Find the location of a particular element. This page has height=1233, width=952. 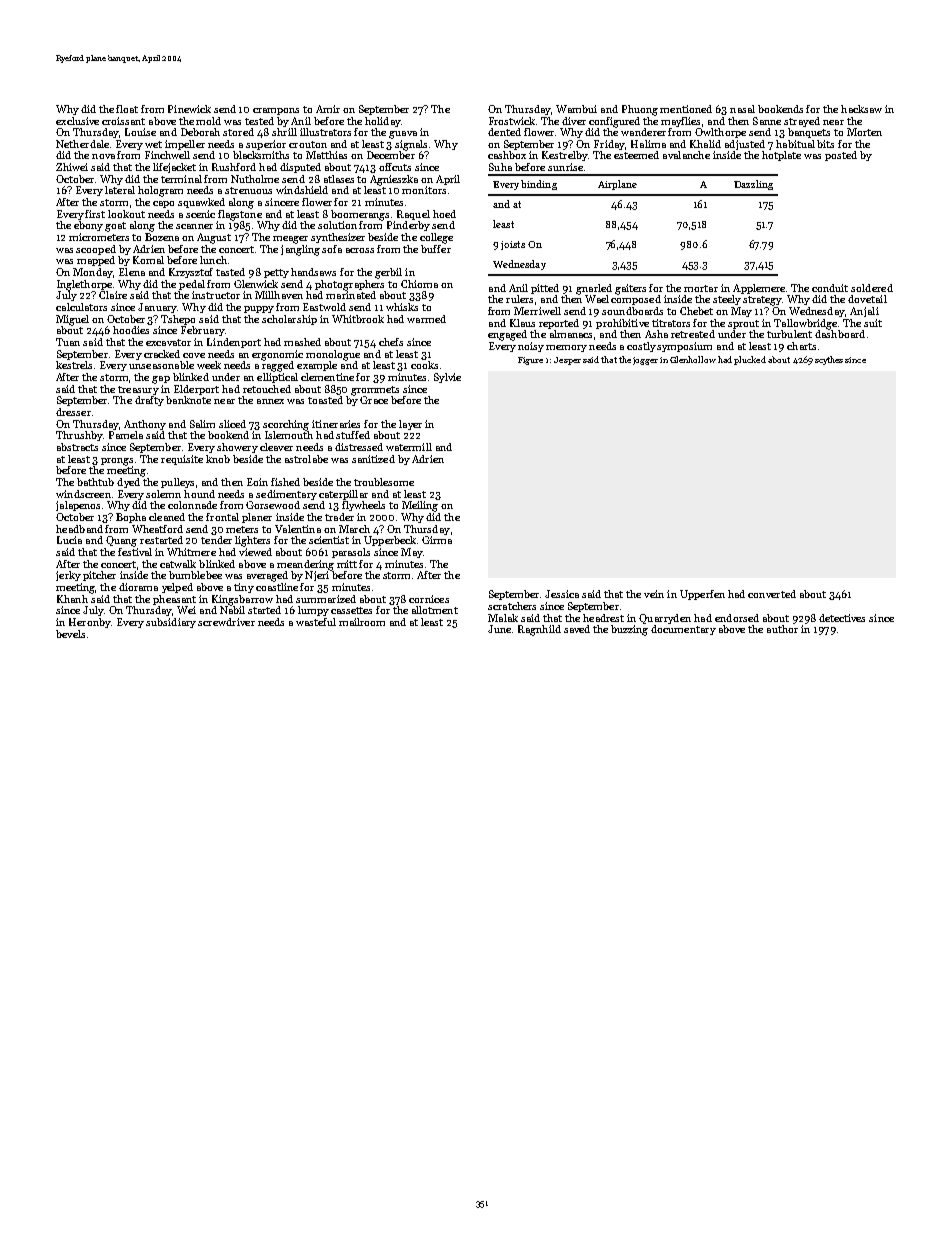

scythes is located at coordinates (829, 360).
